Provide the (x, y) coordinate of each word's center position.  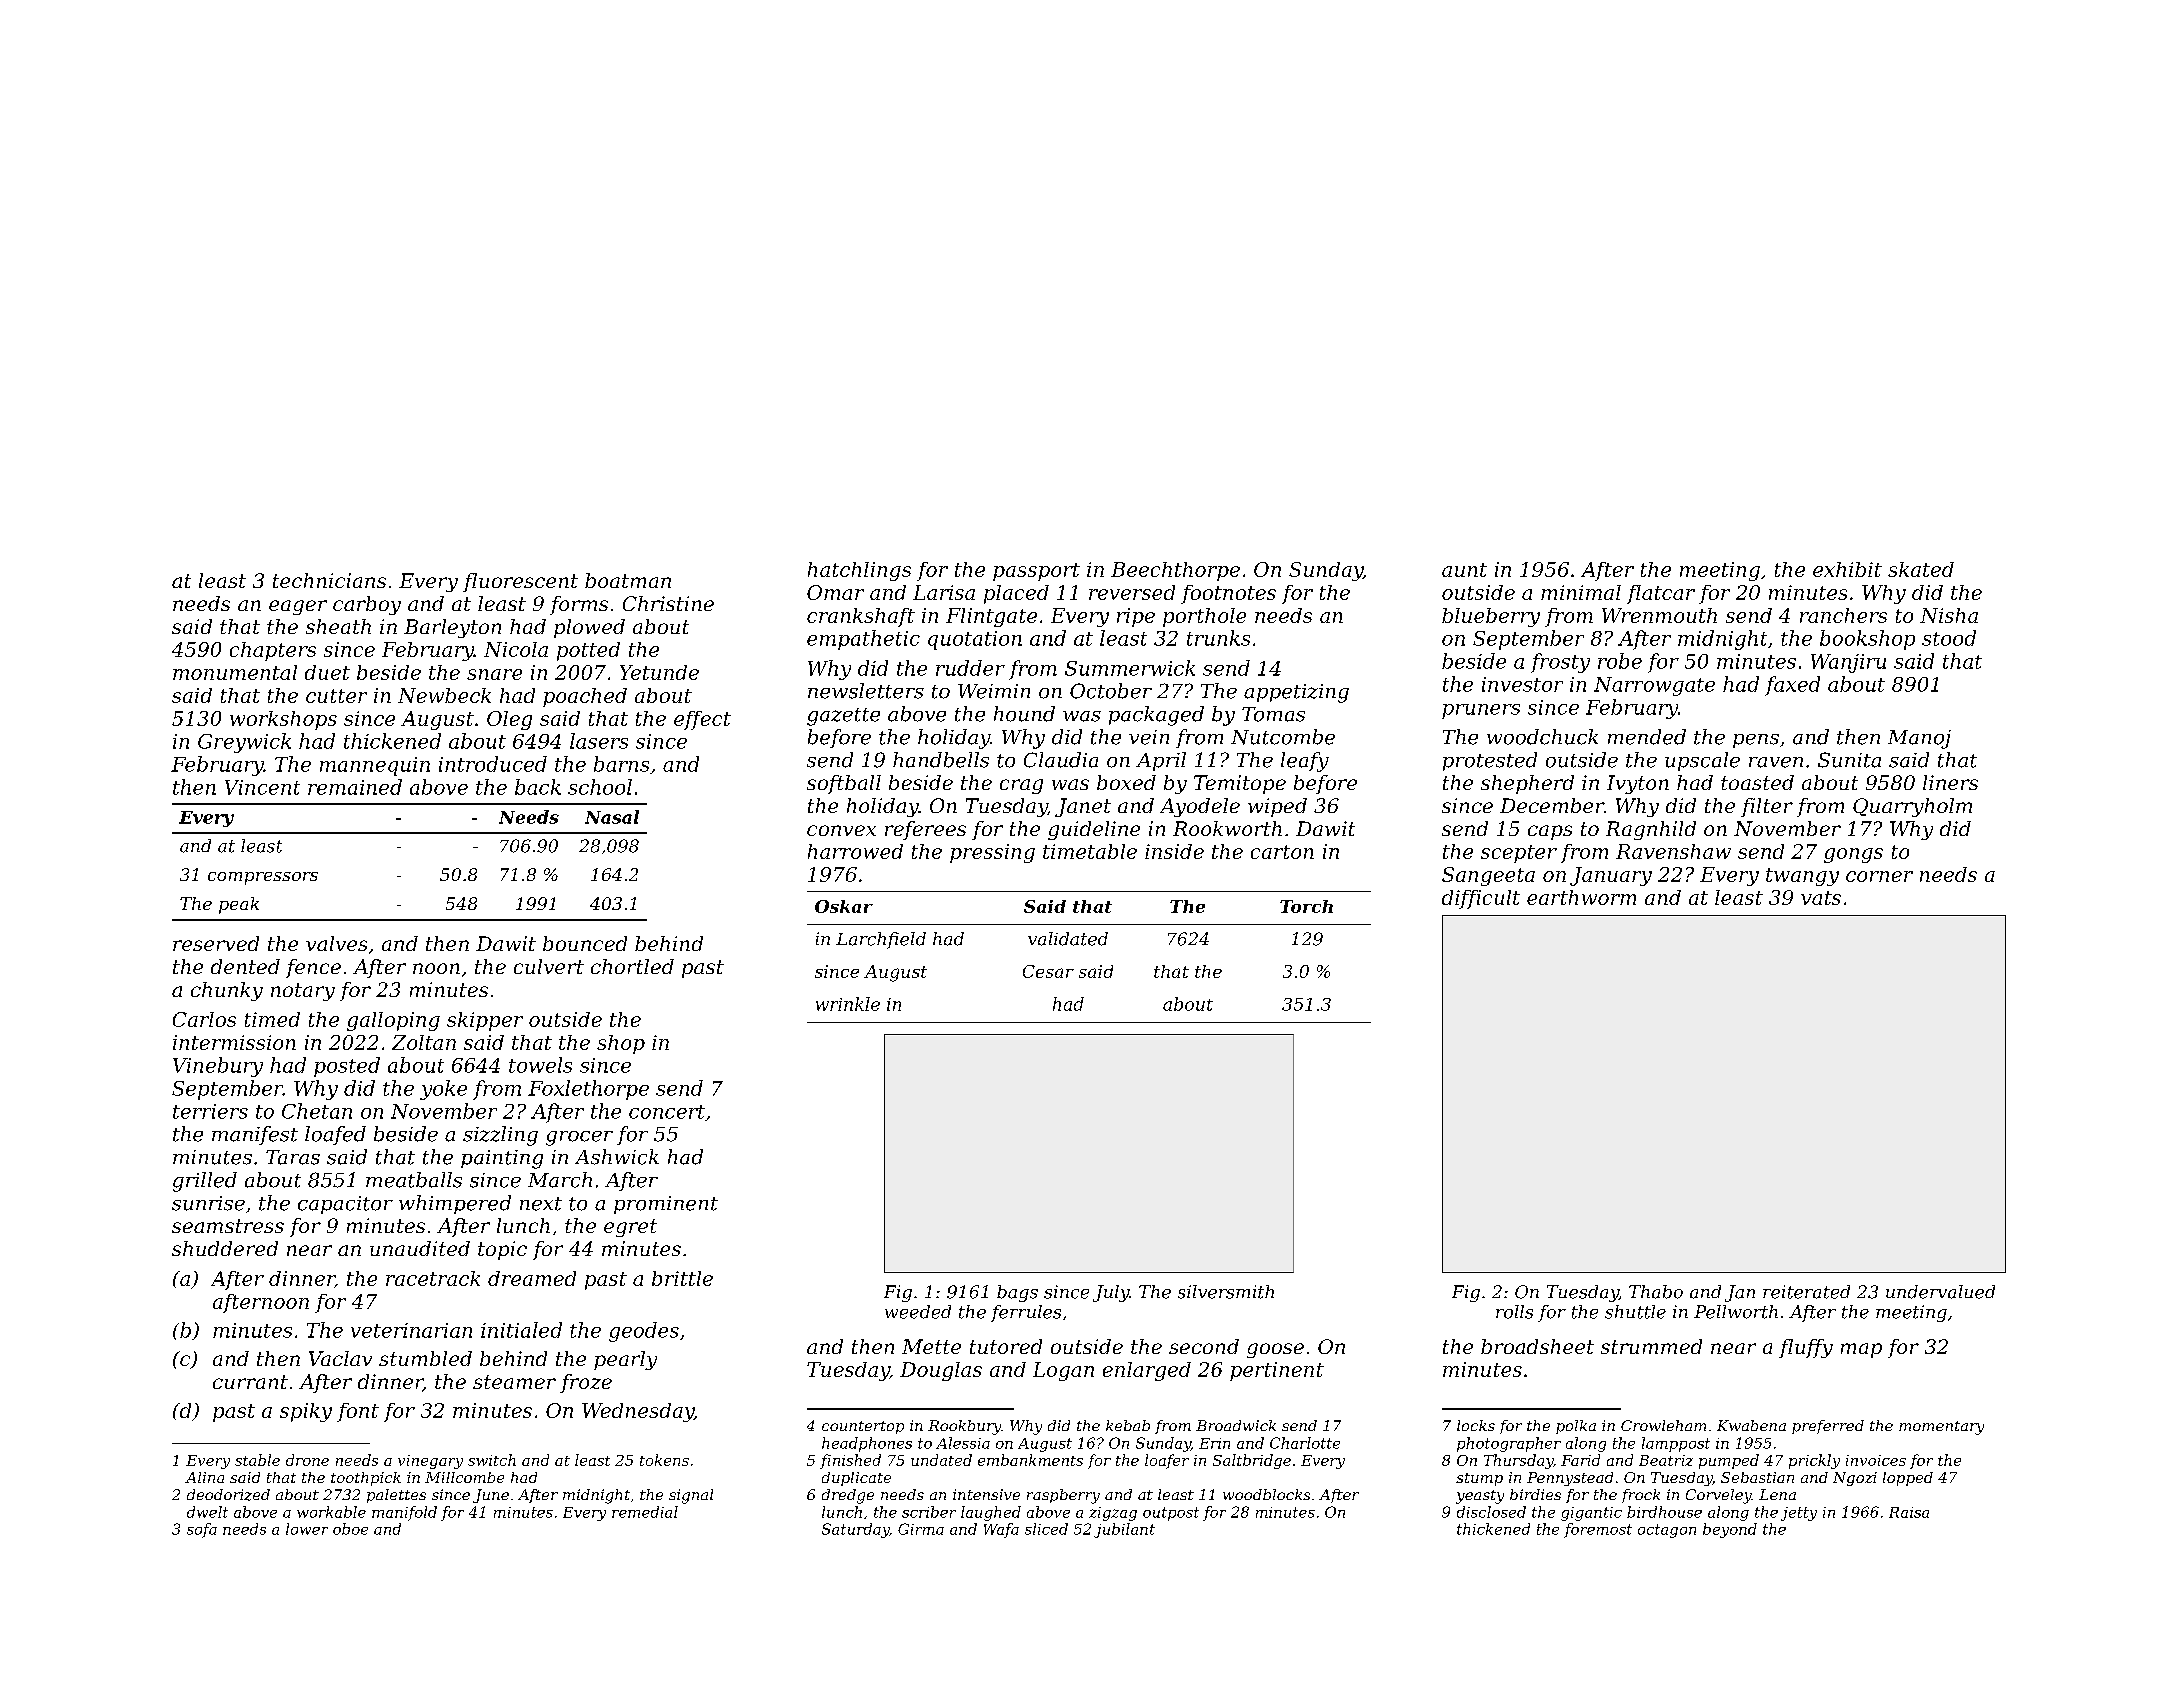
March (560, 1180)
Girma (921, 1529)
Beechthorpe (1175, 571)
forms (579, 605)
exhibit (1847, 569)
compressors (263, 878)
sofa (202, 1530)
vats (1821, 898)
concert (667, 1112)
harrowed (855, 851)
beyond (1730, 1530)
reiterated (1806, 1292)
